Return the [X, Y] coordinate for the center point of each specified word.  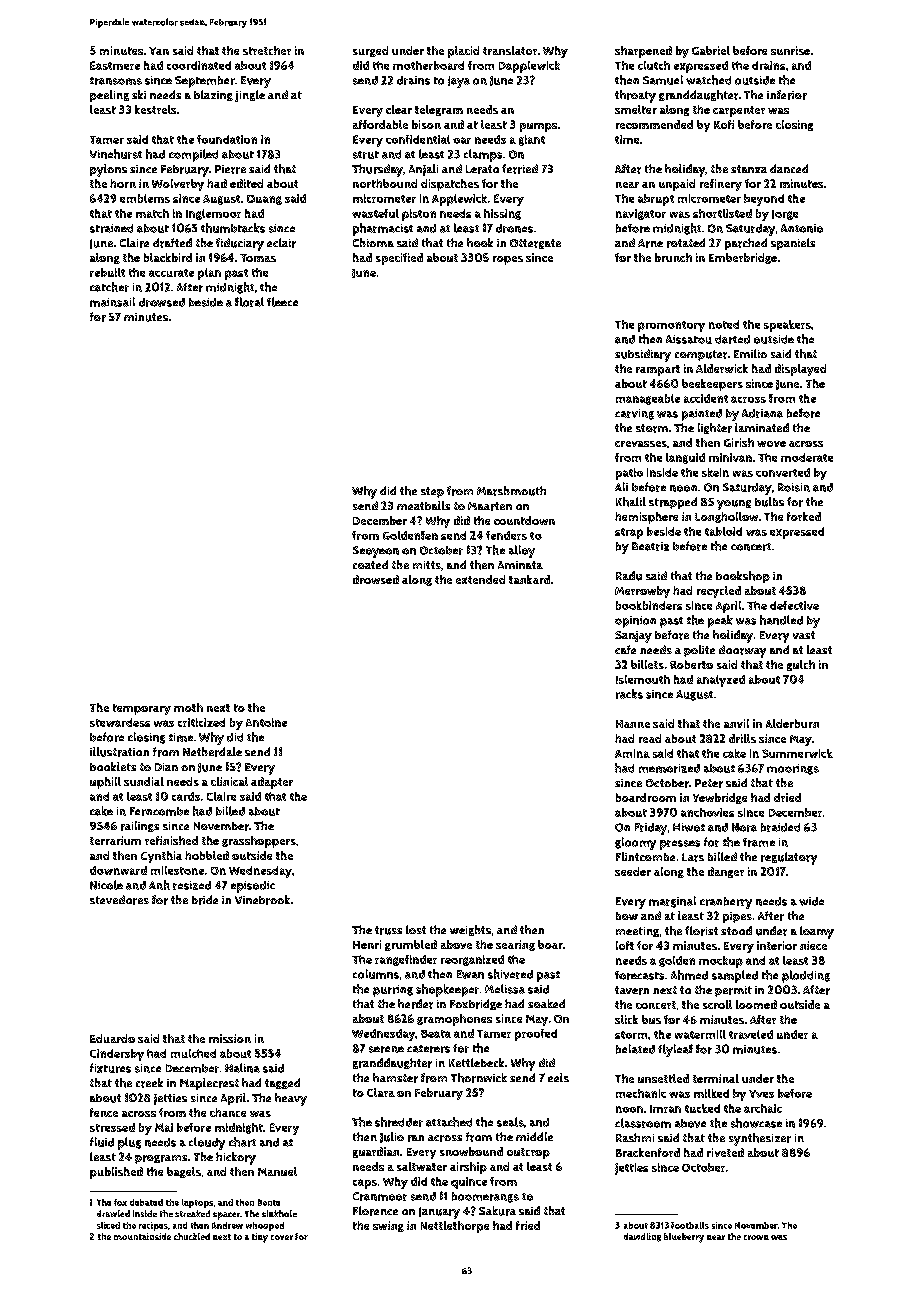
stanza [749, 169]
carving [634, 414]
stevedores [119, 900]
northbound [385, 183]
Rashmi [635, 1137]
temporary [142, 709]
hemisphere [646, 518]
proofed [536, 1035]
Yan [159, 51]
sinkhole [279, 1213]
